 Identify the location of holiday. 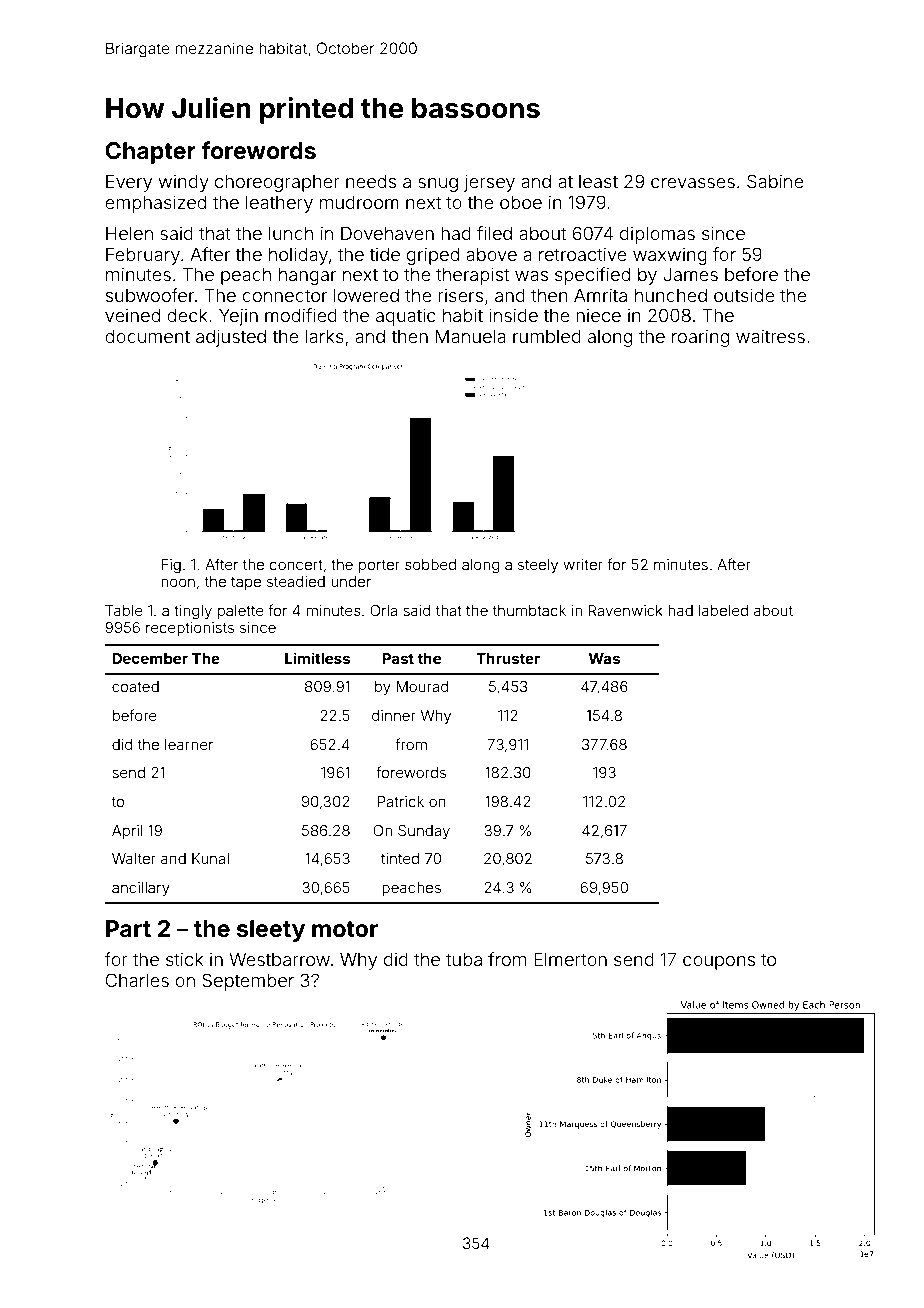
(298, 256).
